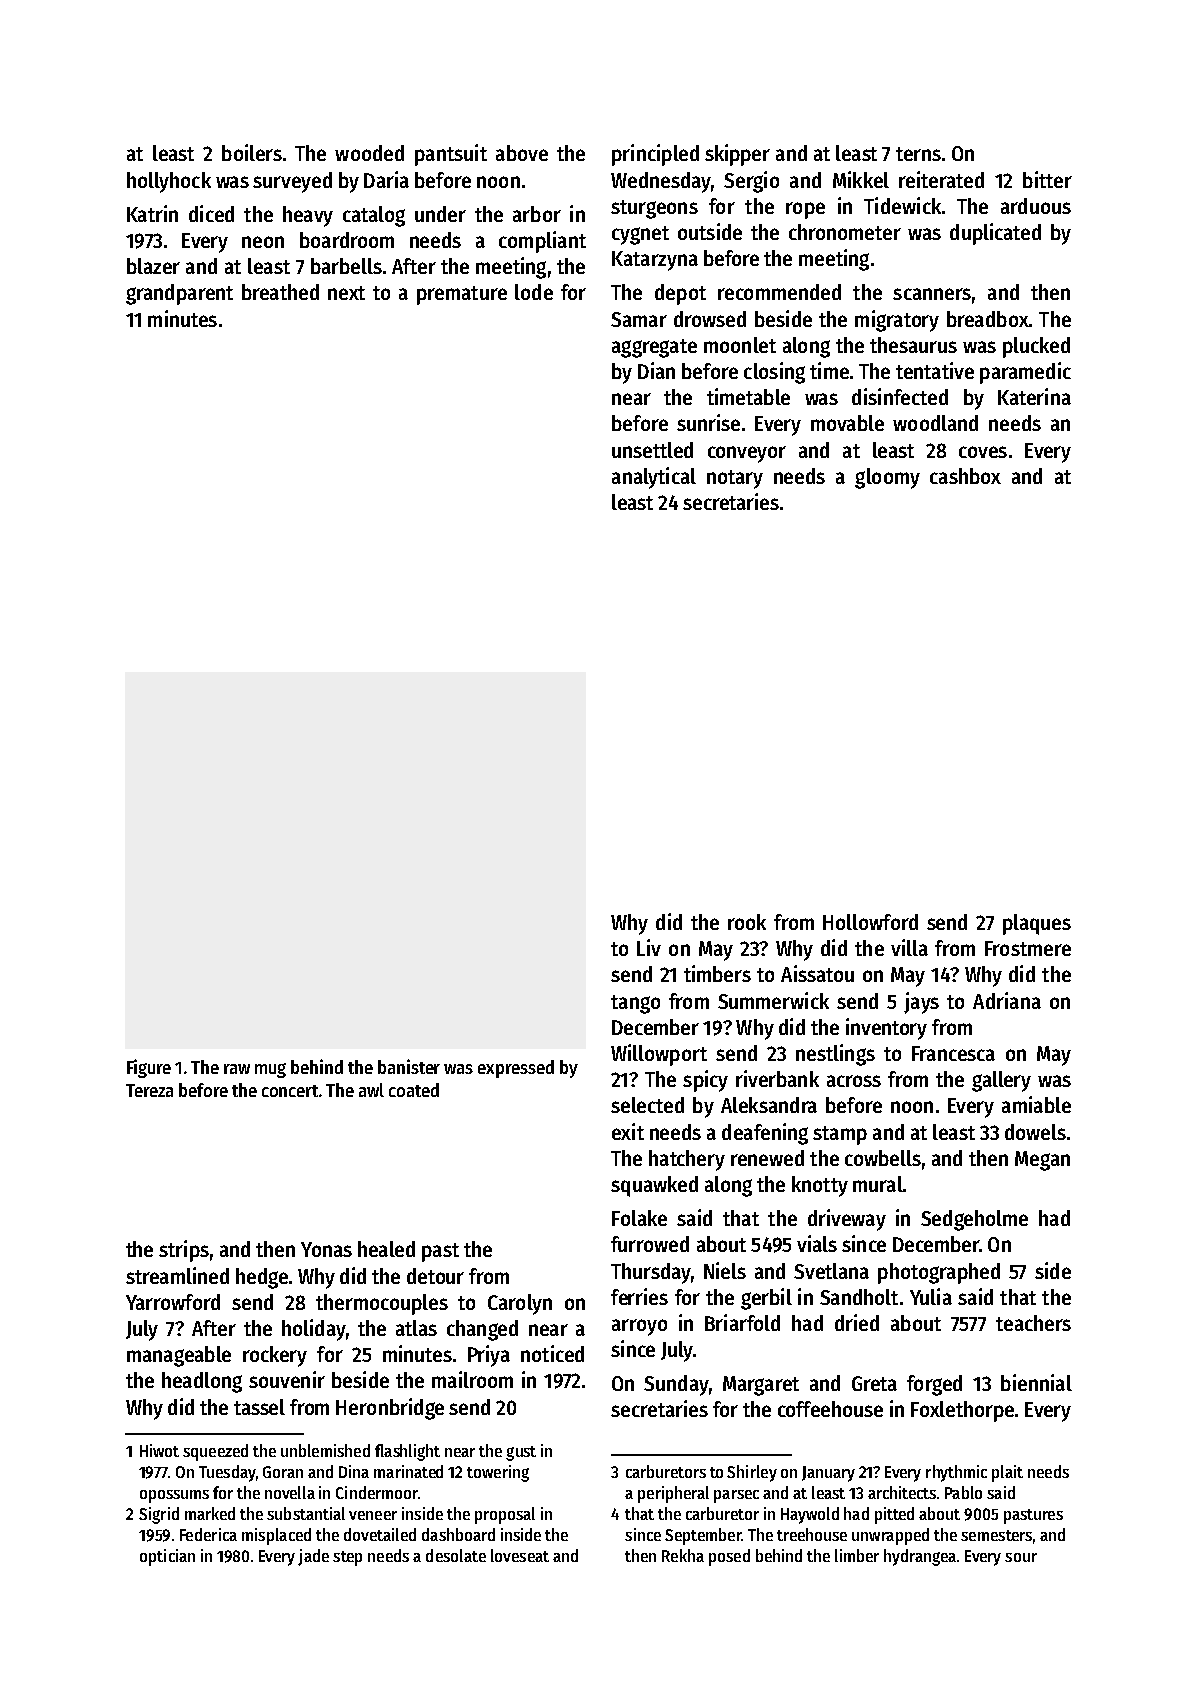 This page has width=1197, height=1694. What do you see at coordinates (887, 478) in the page?
I see `gloomy` at bounding box center [887, 478].
